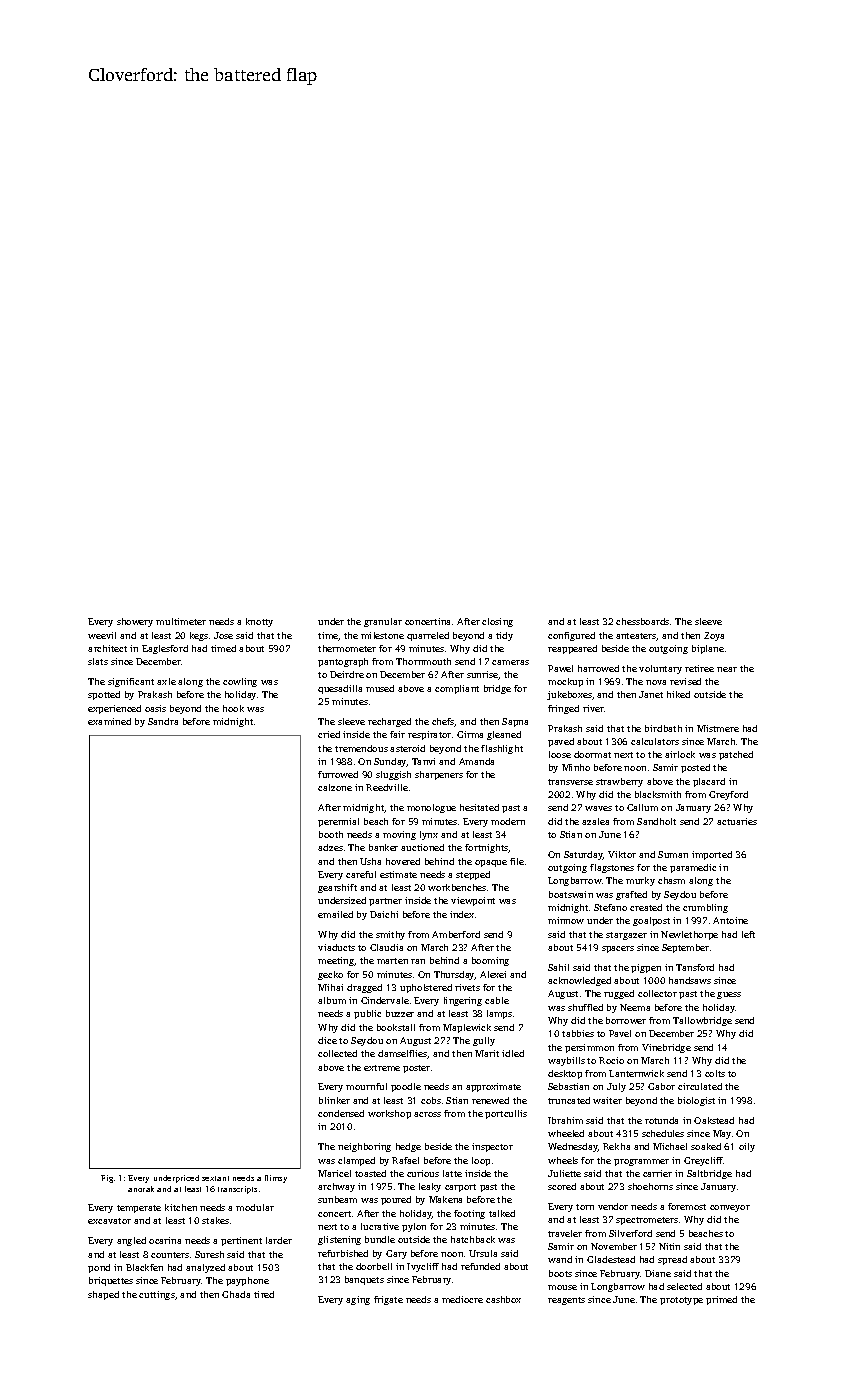  What do you see at coordinates (358, 1300) in the page?
I see `aging` at bounding box center [358, 1300].
